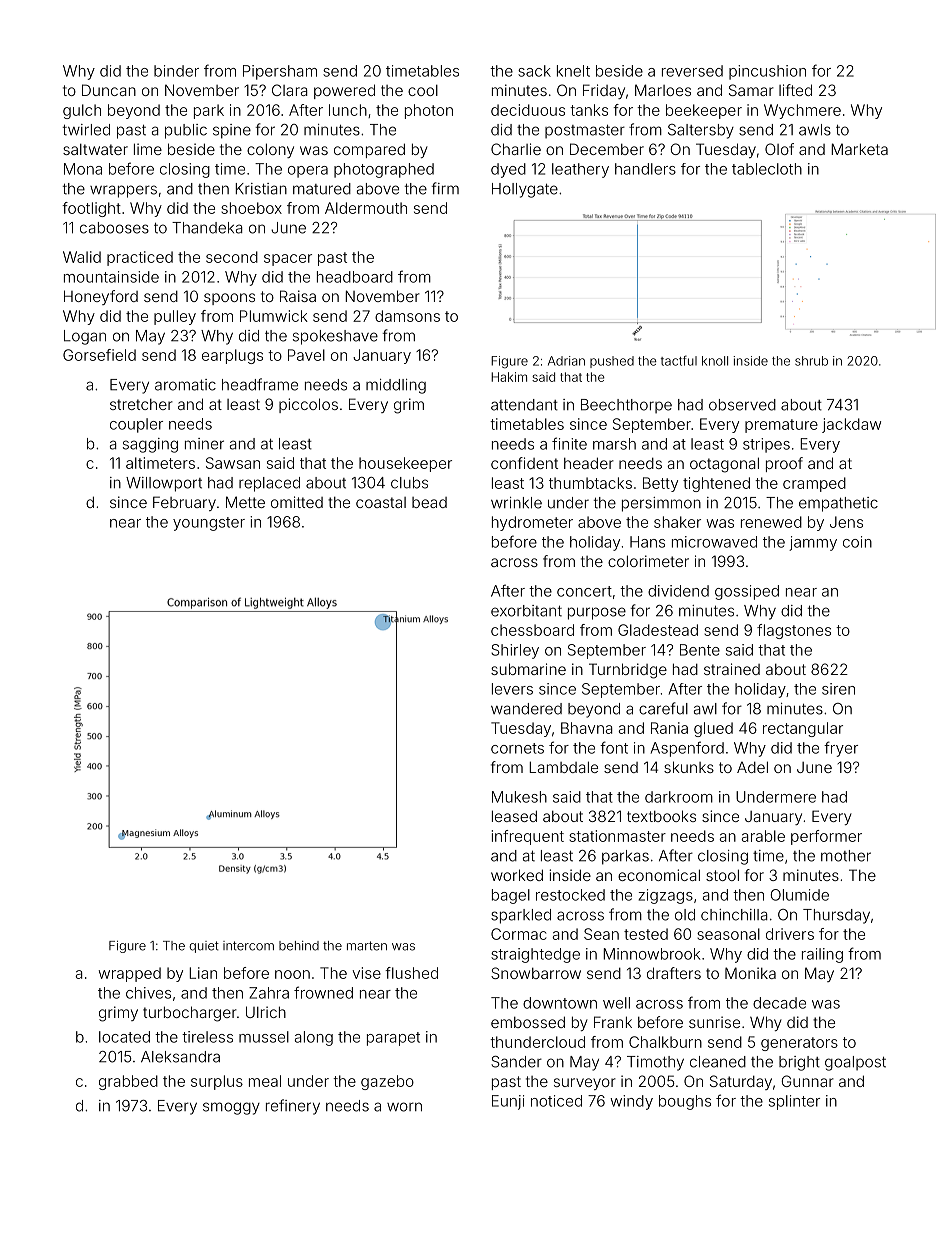 The width and height of the screenshot is (952, 1233). What do you see at coordinates (685, 1102) in the screenshot?
I see `boughs` at bounding box center [685, 1102].
